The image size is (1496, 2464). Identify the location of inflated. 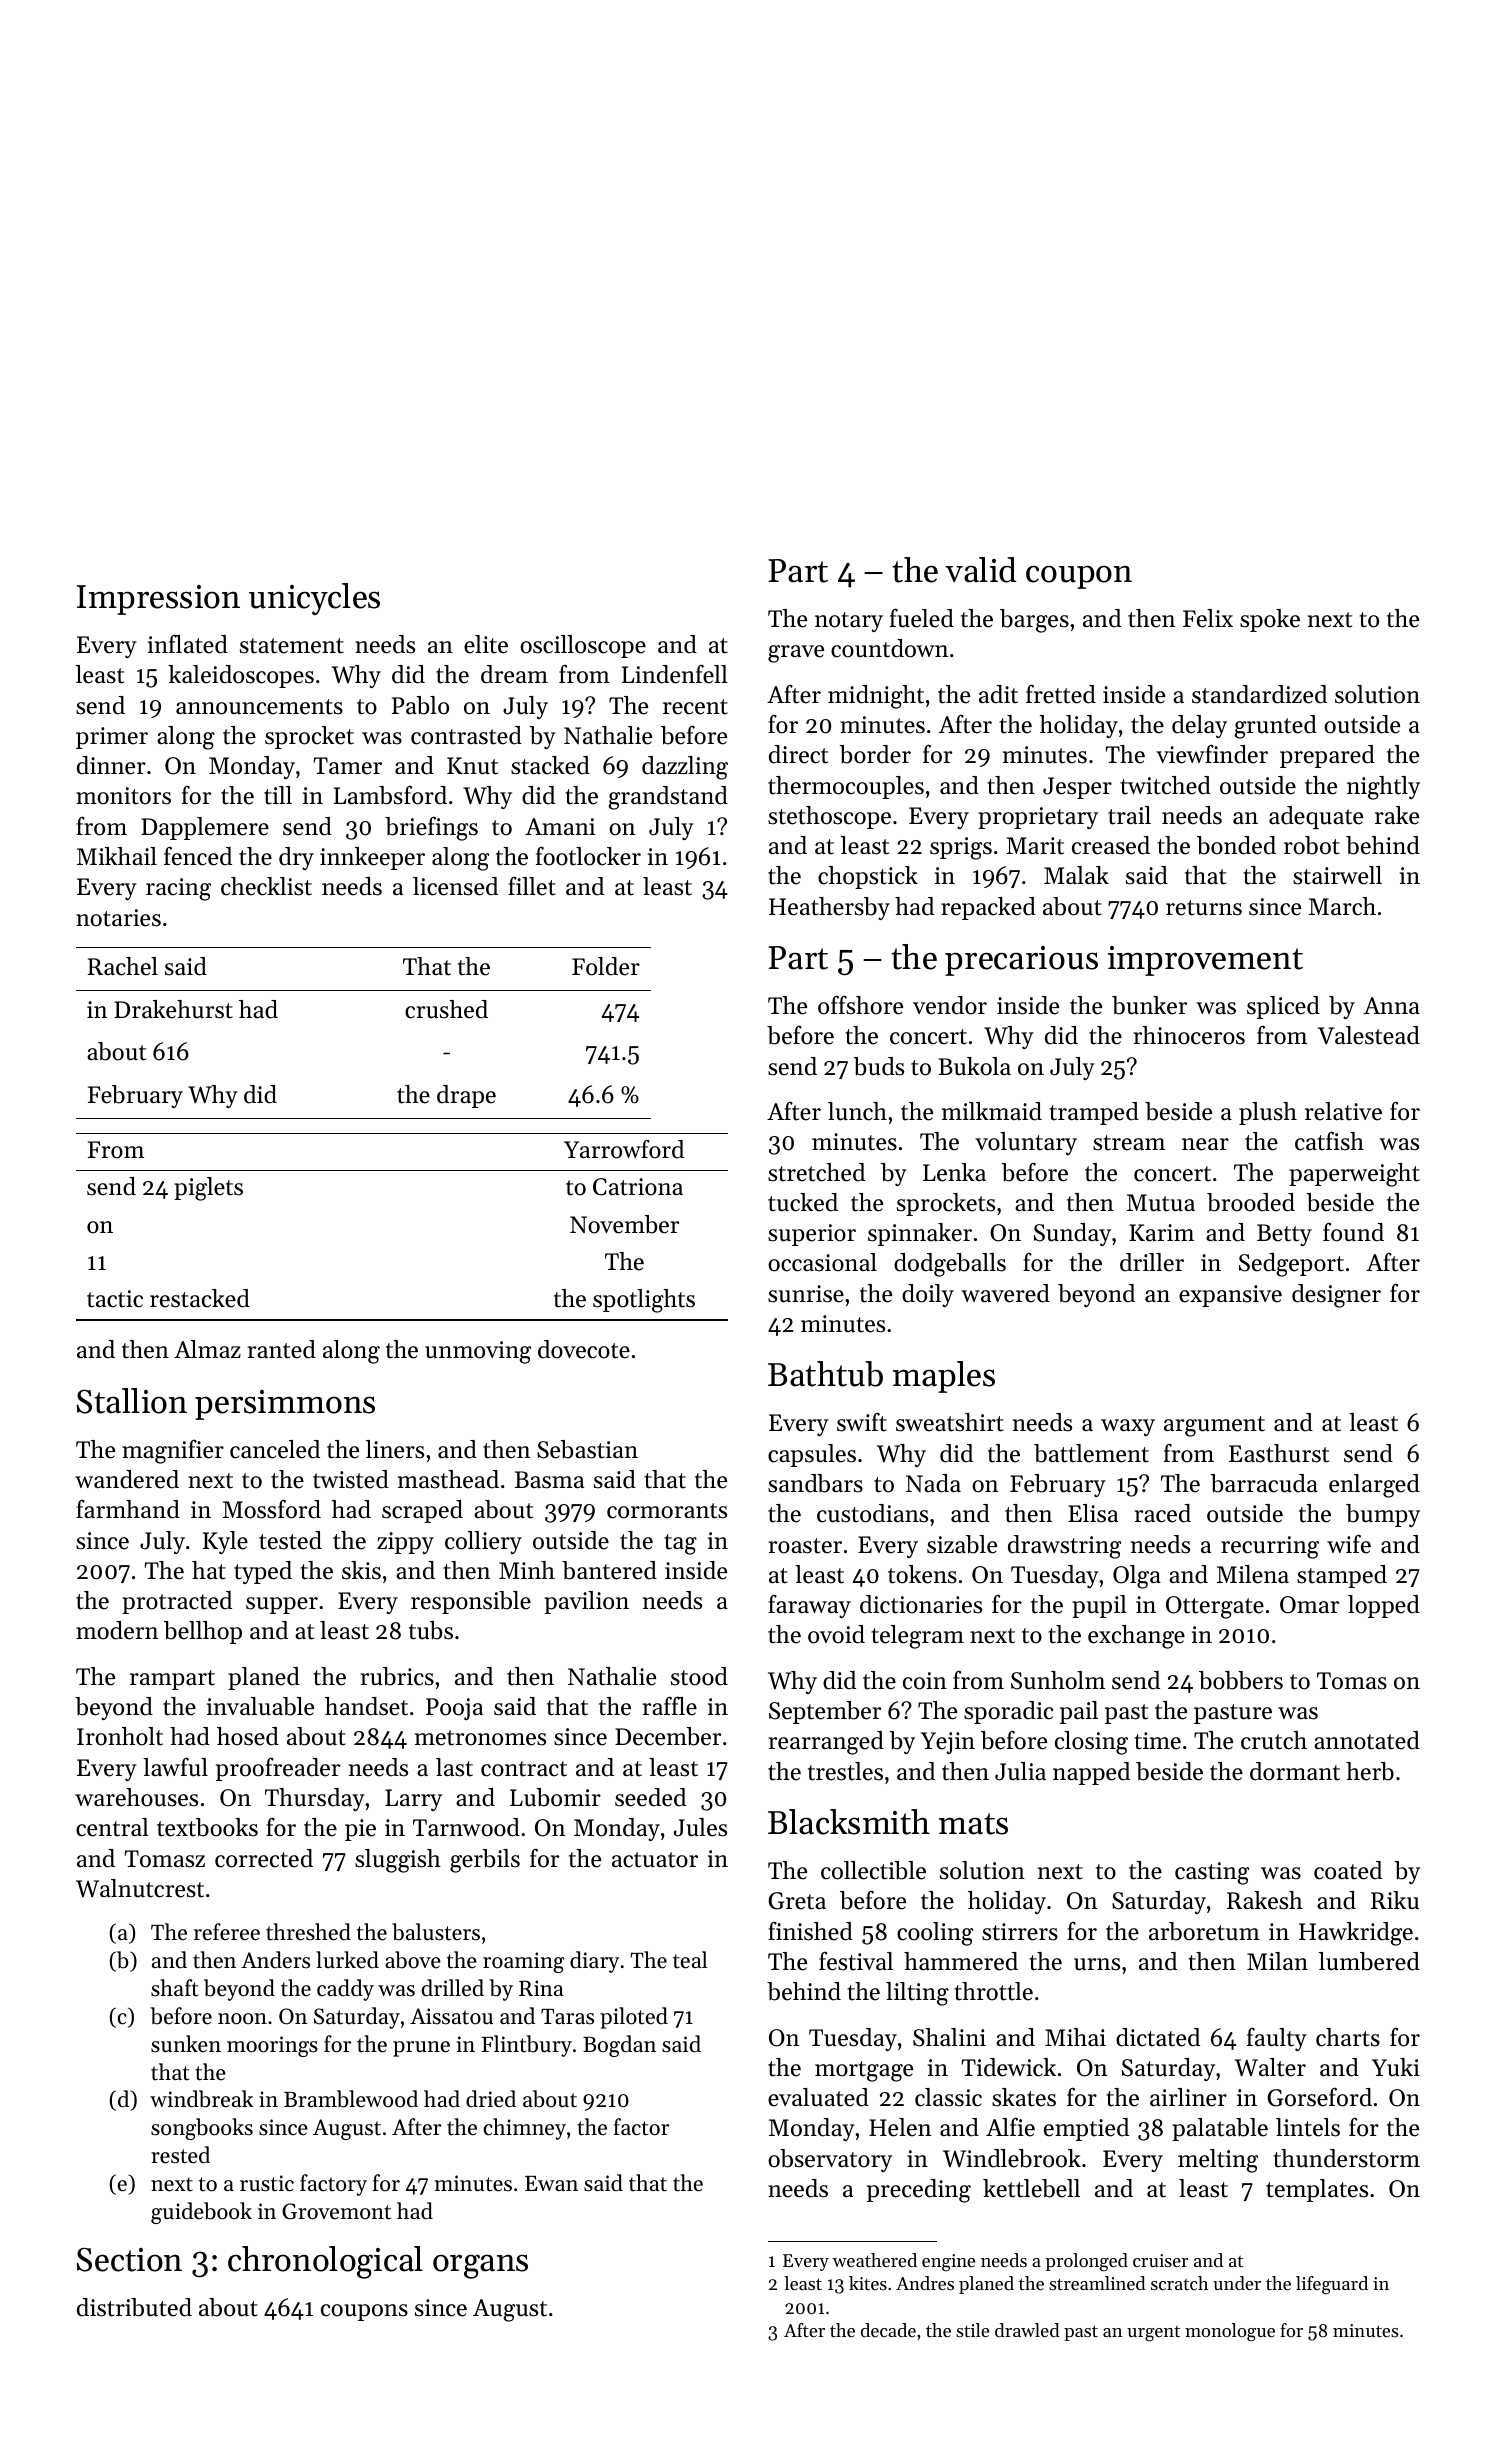
(188, 644).
